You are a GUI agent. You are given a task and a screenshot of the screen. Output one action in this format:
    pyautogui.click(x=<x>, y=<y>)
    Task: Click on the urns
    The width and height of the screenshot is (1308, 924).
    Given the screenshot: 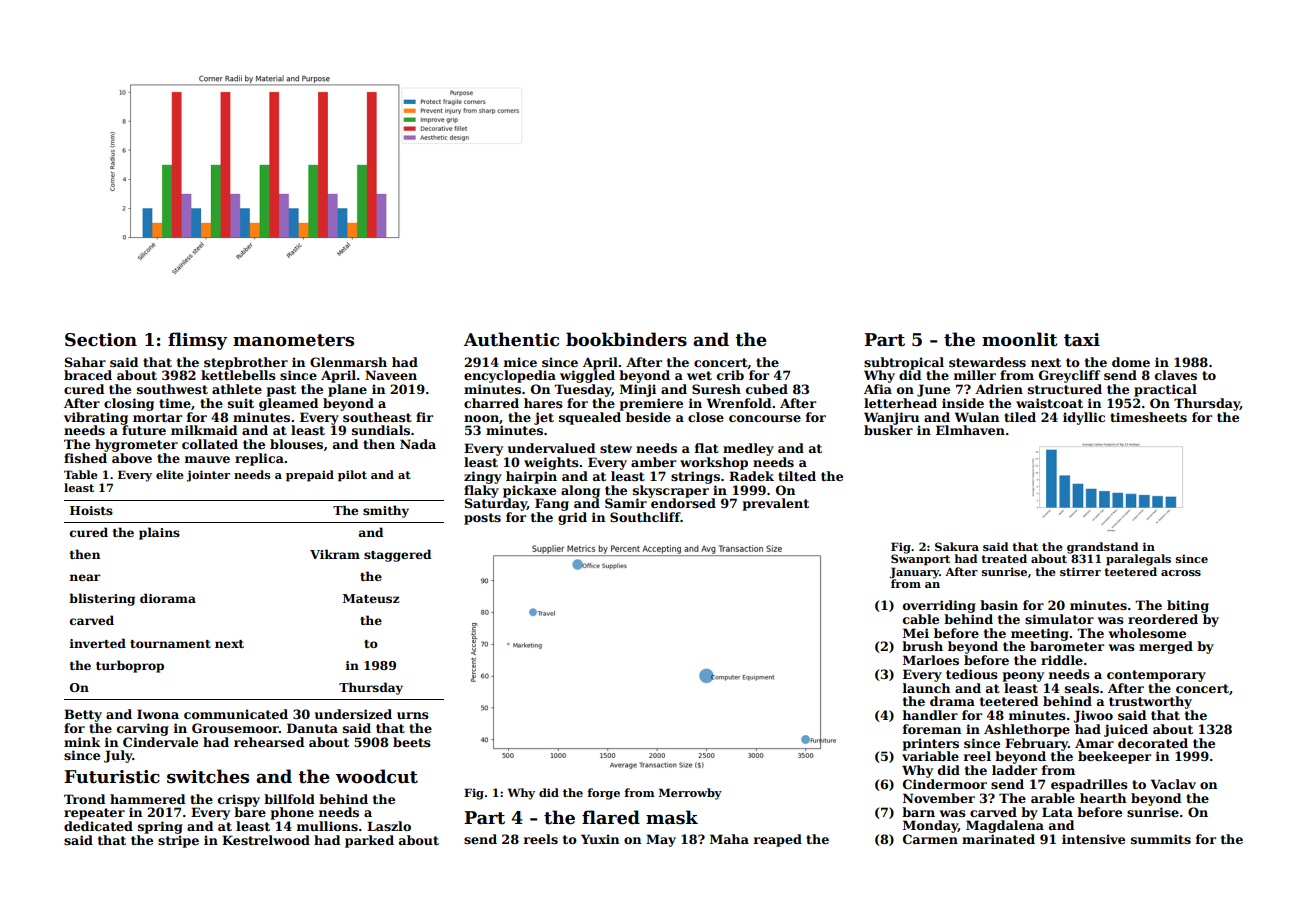 What is the action you would take?
    pyautogui.click(x=413, y=715)
